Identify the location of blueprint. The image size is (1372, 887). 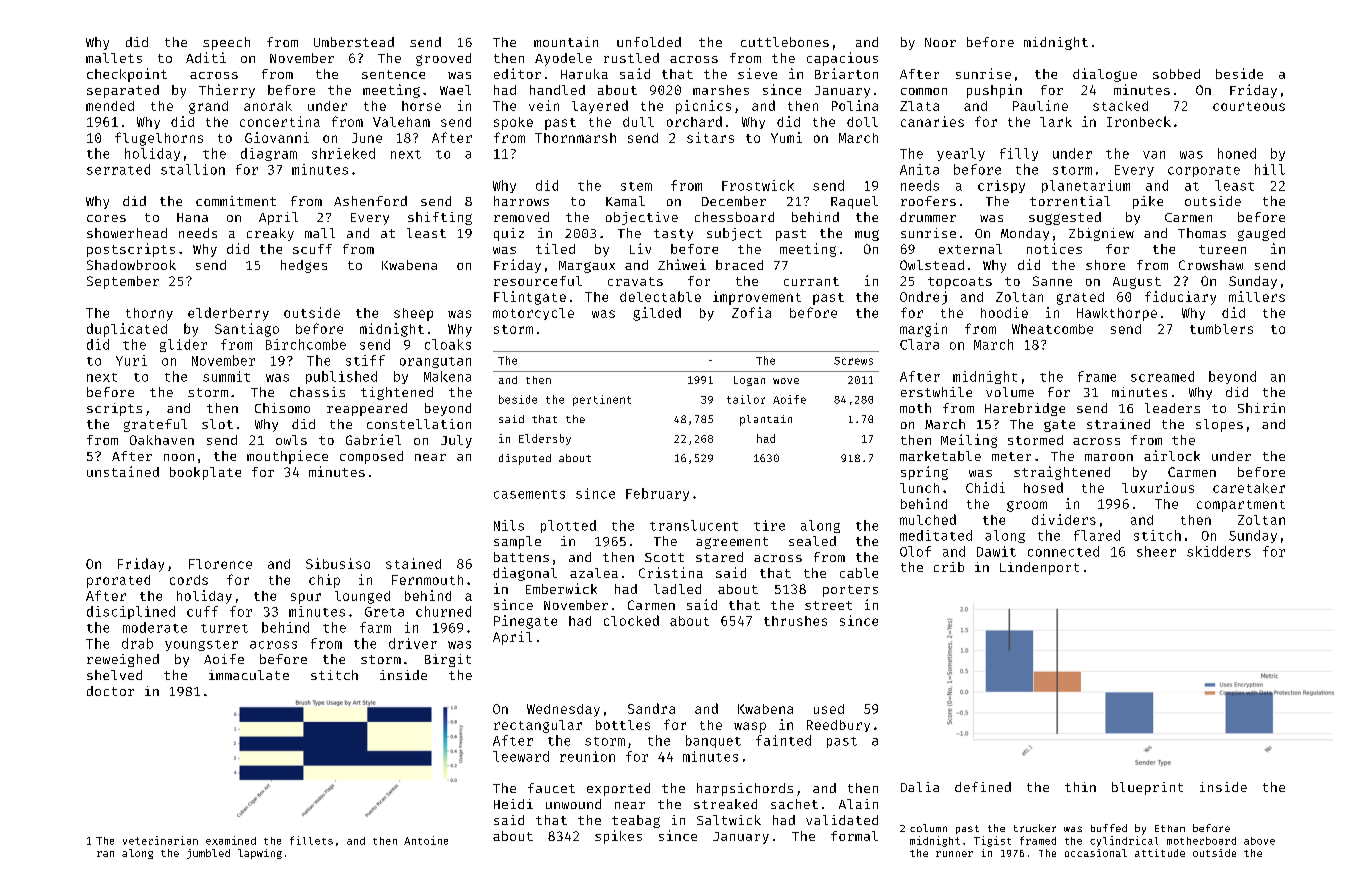
(1147, 788).
